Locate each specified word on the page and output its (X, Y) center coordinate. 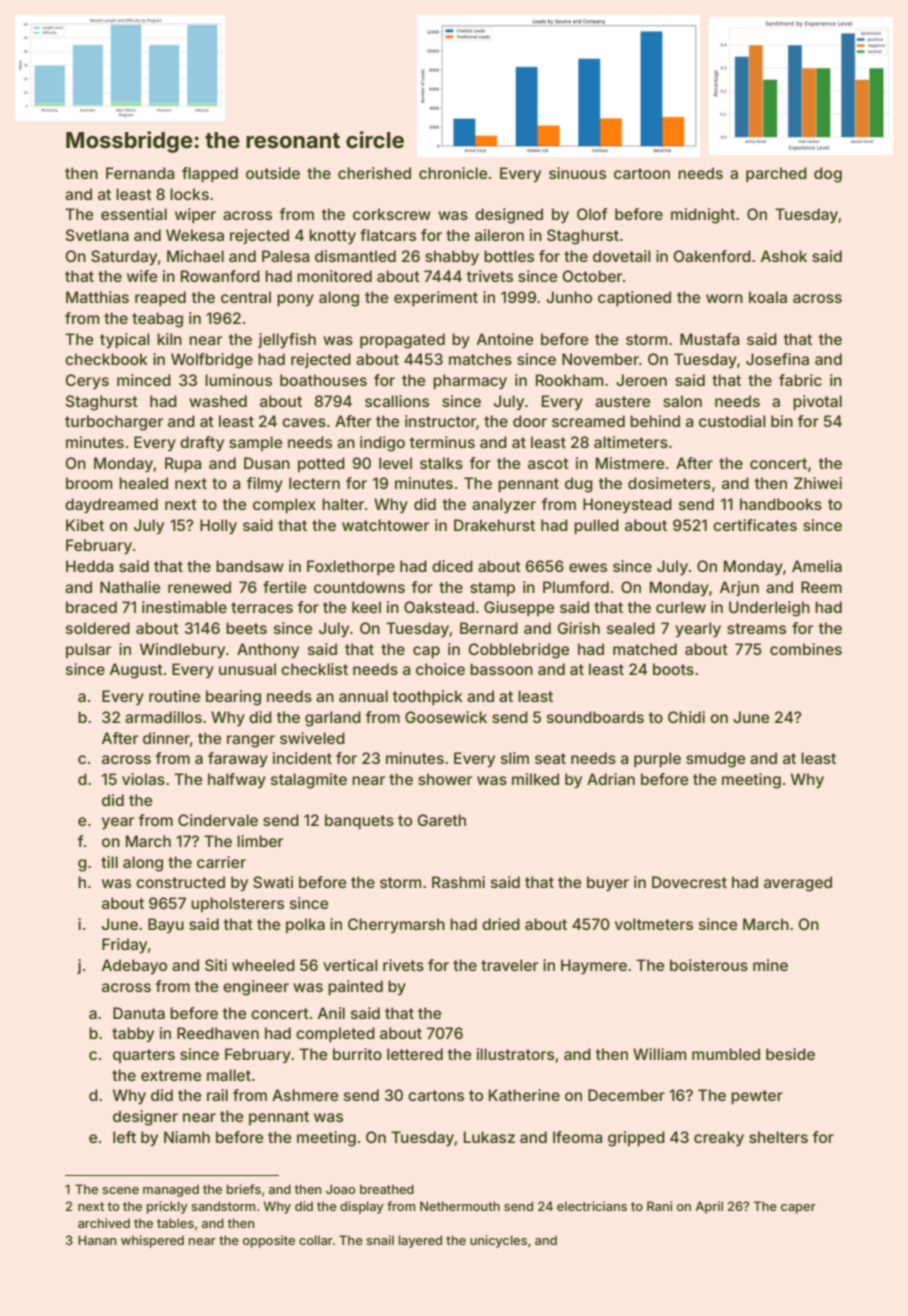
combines (806, 649)
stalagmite (309, 781)
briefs (244, 1189)
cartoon (642, 173)
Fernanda (140, 173)
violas (143, 779)
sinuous (577, 173)
